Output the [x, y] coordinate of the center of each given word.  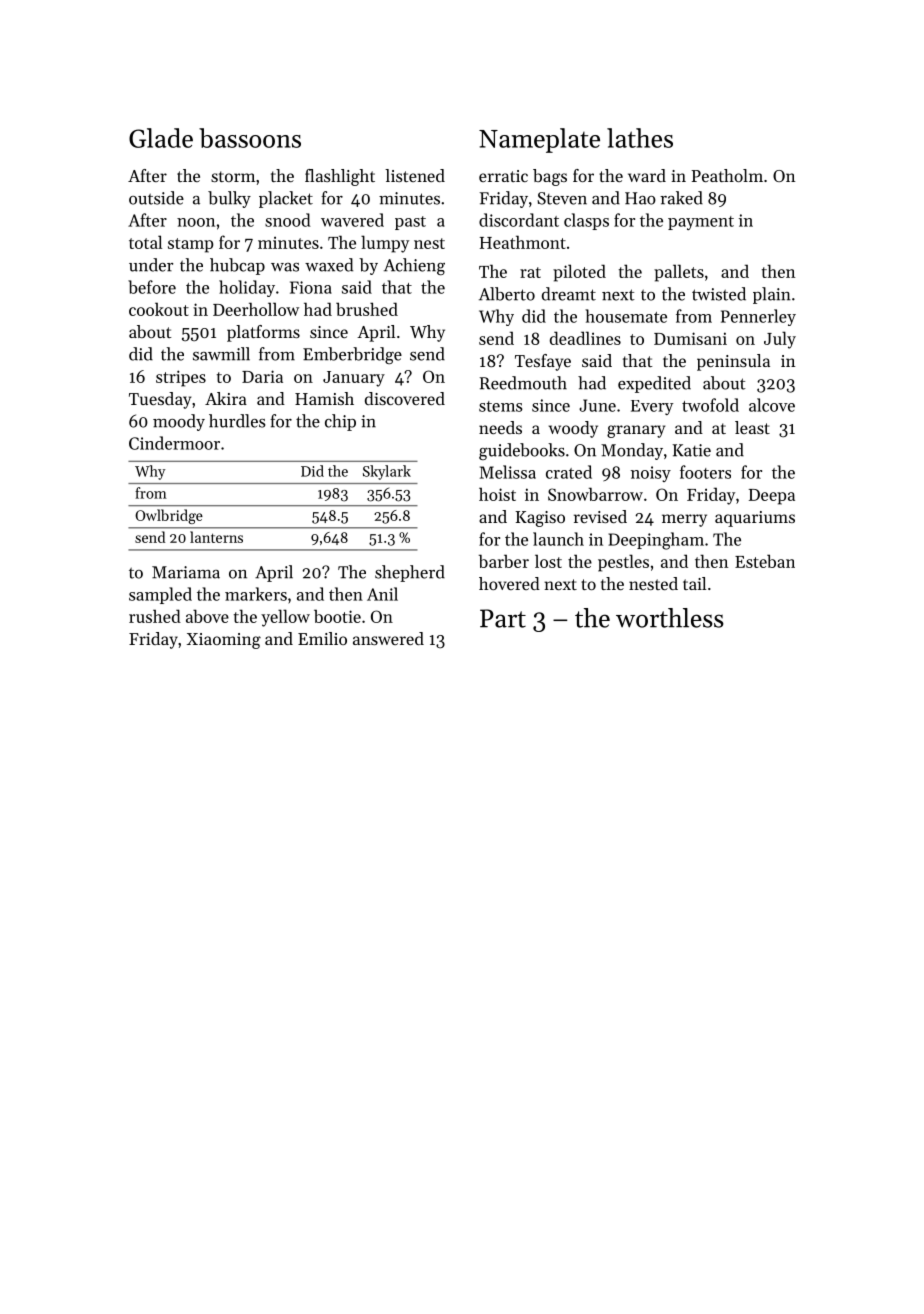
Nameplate [539, 140]
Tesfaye [543, 362]
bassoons [250, 138]
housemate [626, 316]
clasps [586, 221]
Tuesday [160, 400]
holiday [247, 288]
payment [701, 223]
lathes [640, 138]
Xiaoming [224, 641]
